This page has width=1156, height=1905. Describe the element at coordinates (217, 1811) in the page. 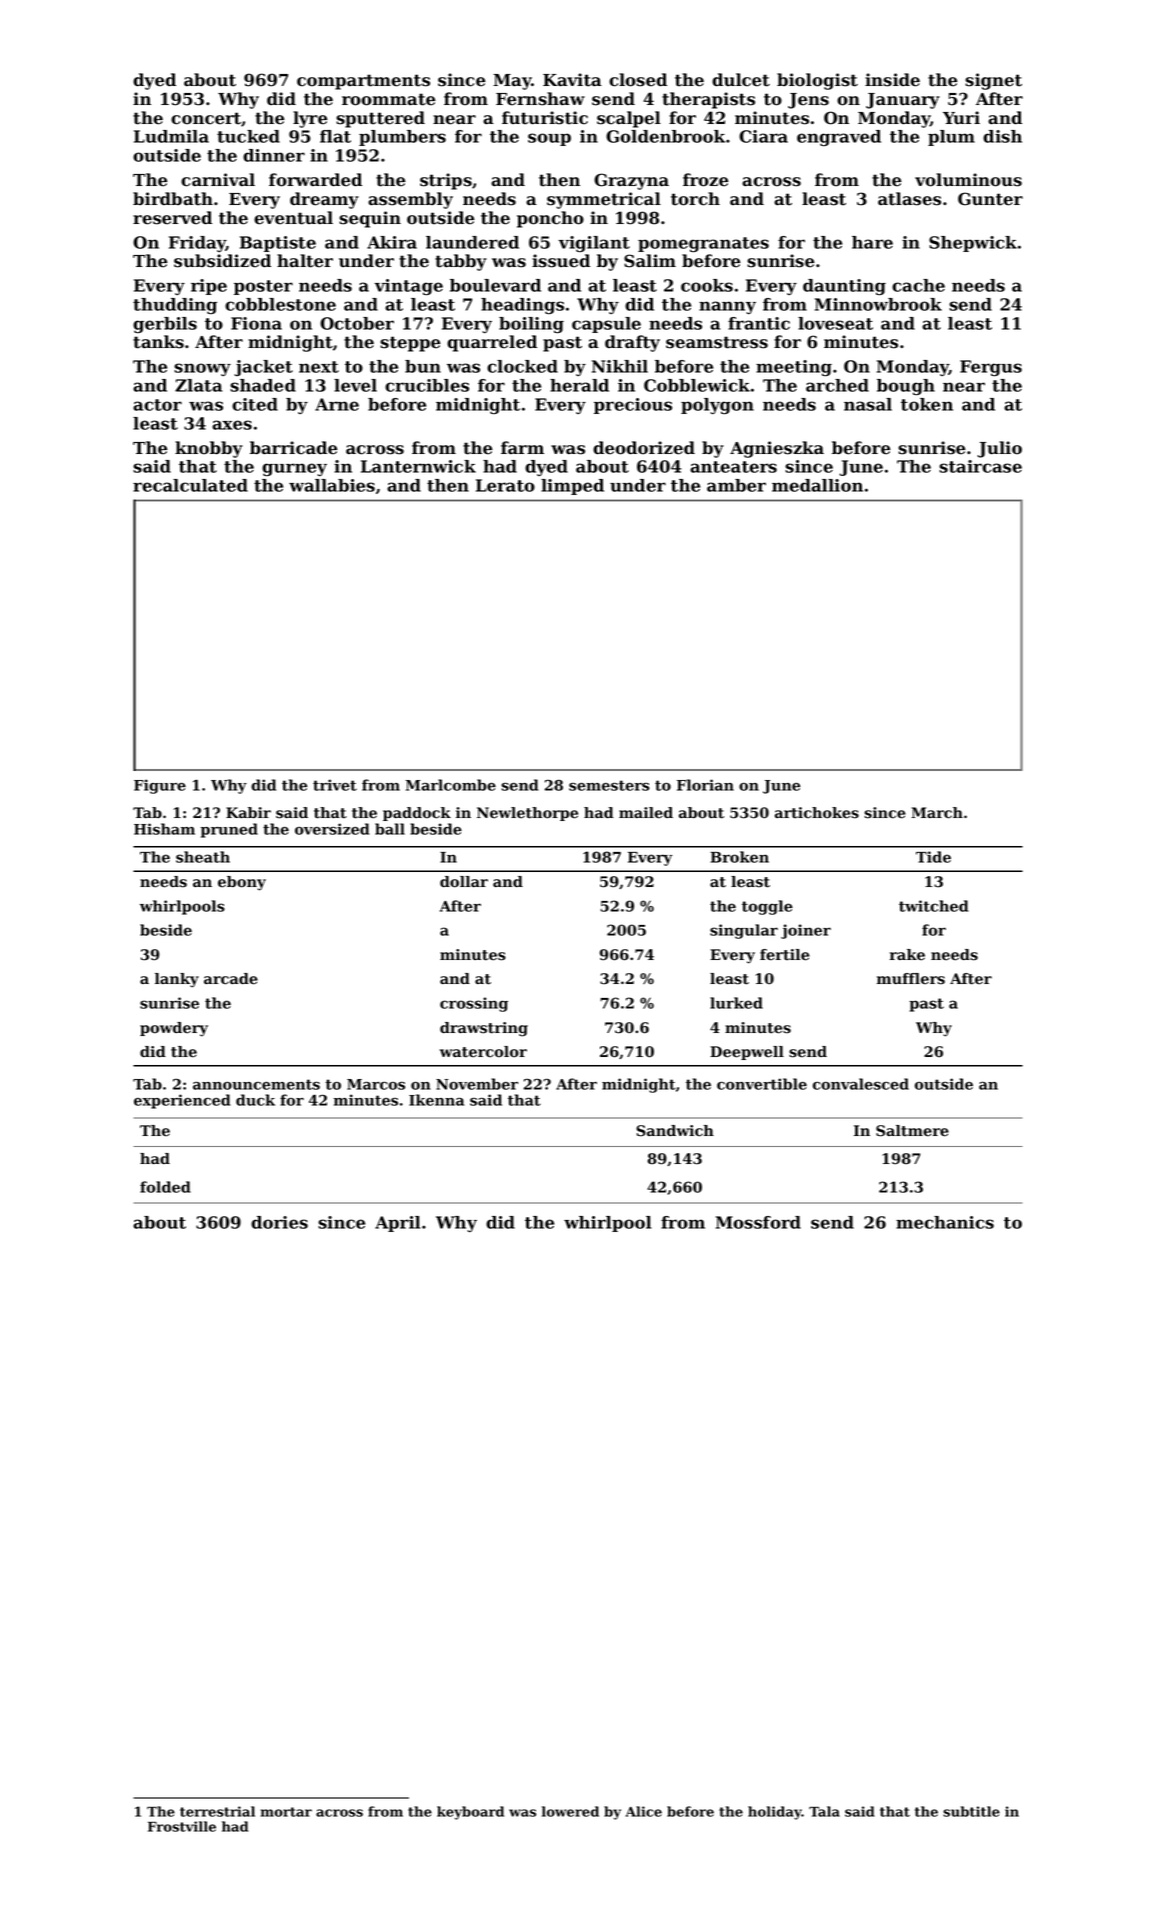

I see `terrestrial` at that location.
